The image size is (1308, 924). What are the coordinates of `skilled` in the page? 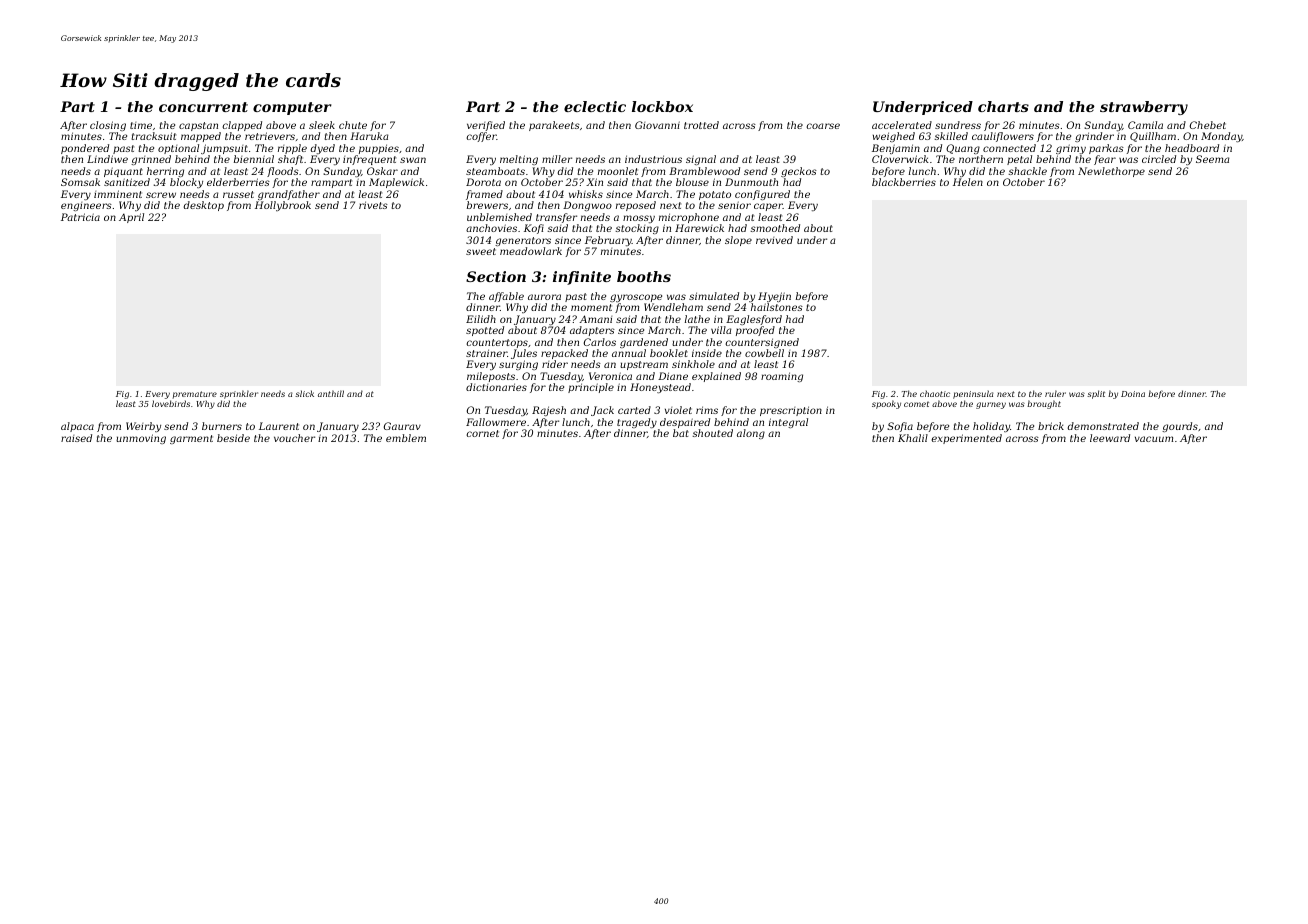 It's located at (951, 136).
